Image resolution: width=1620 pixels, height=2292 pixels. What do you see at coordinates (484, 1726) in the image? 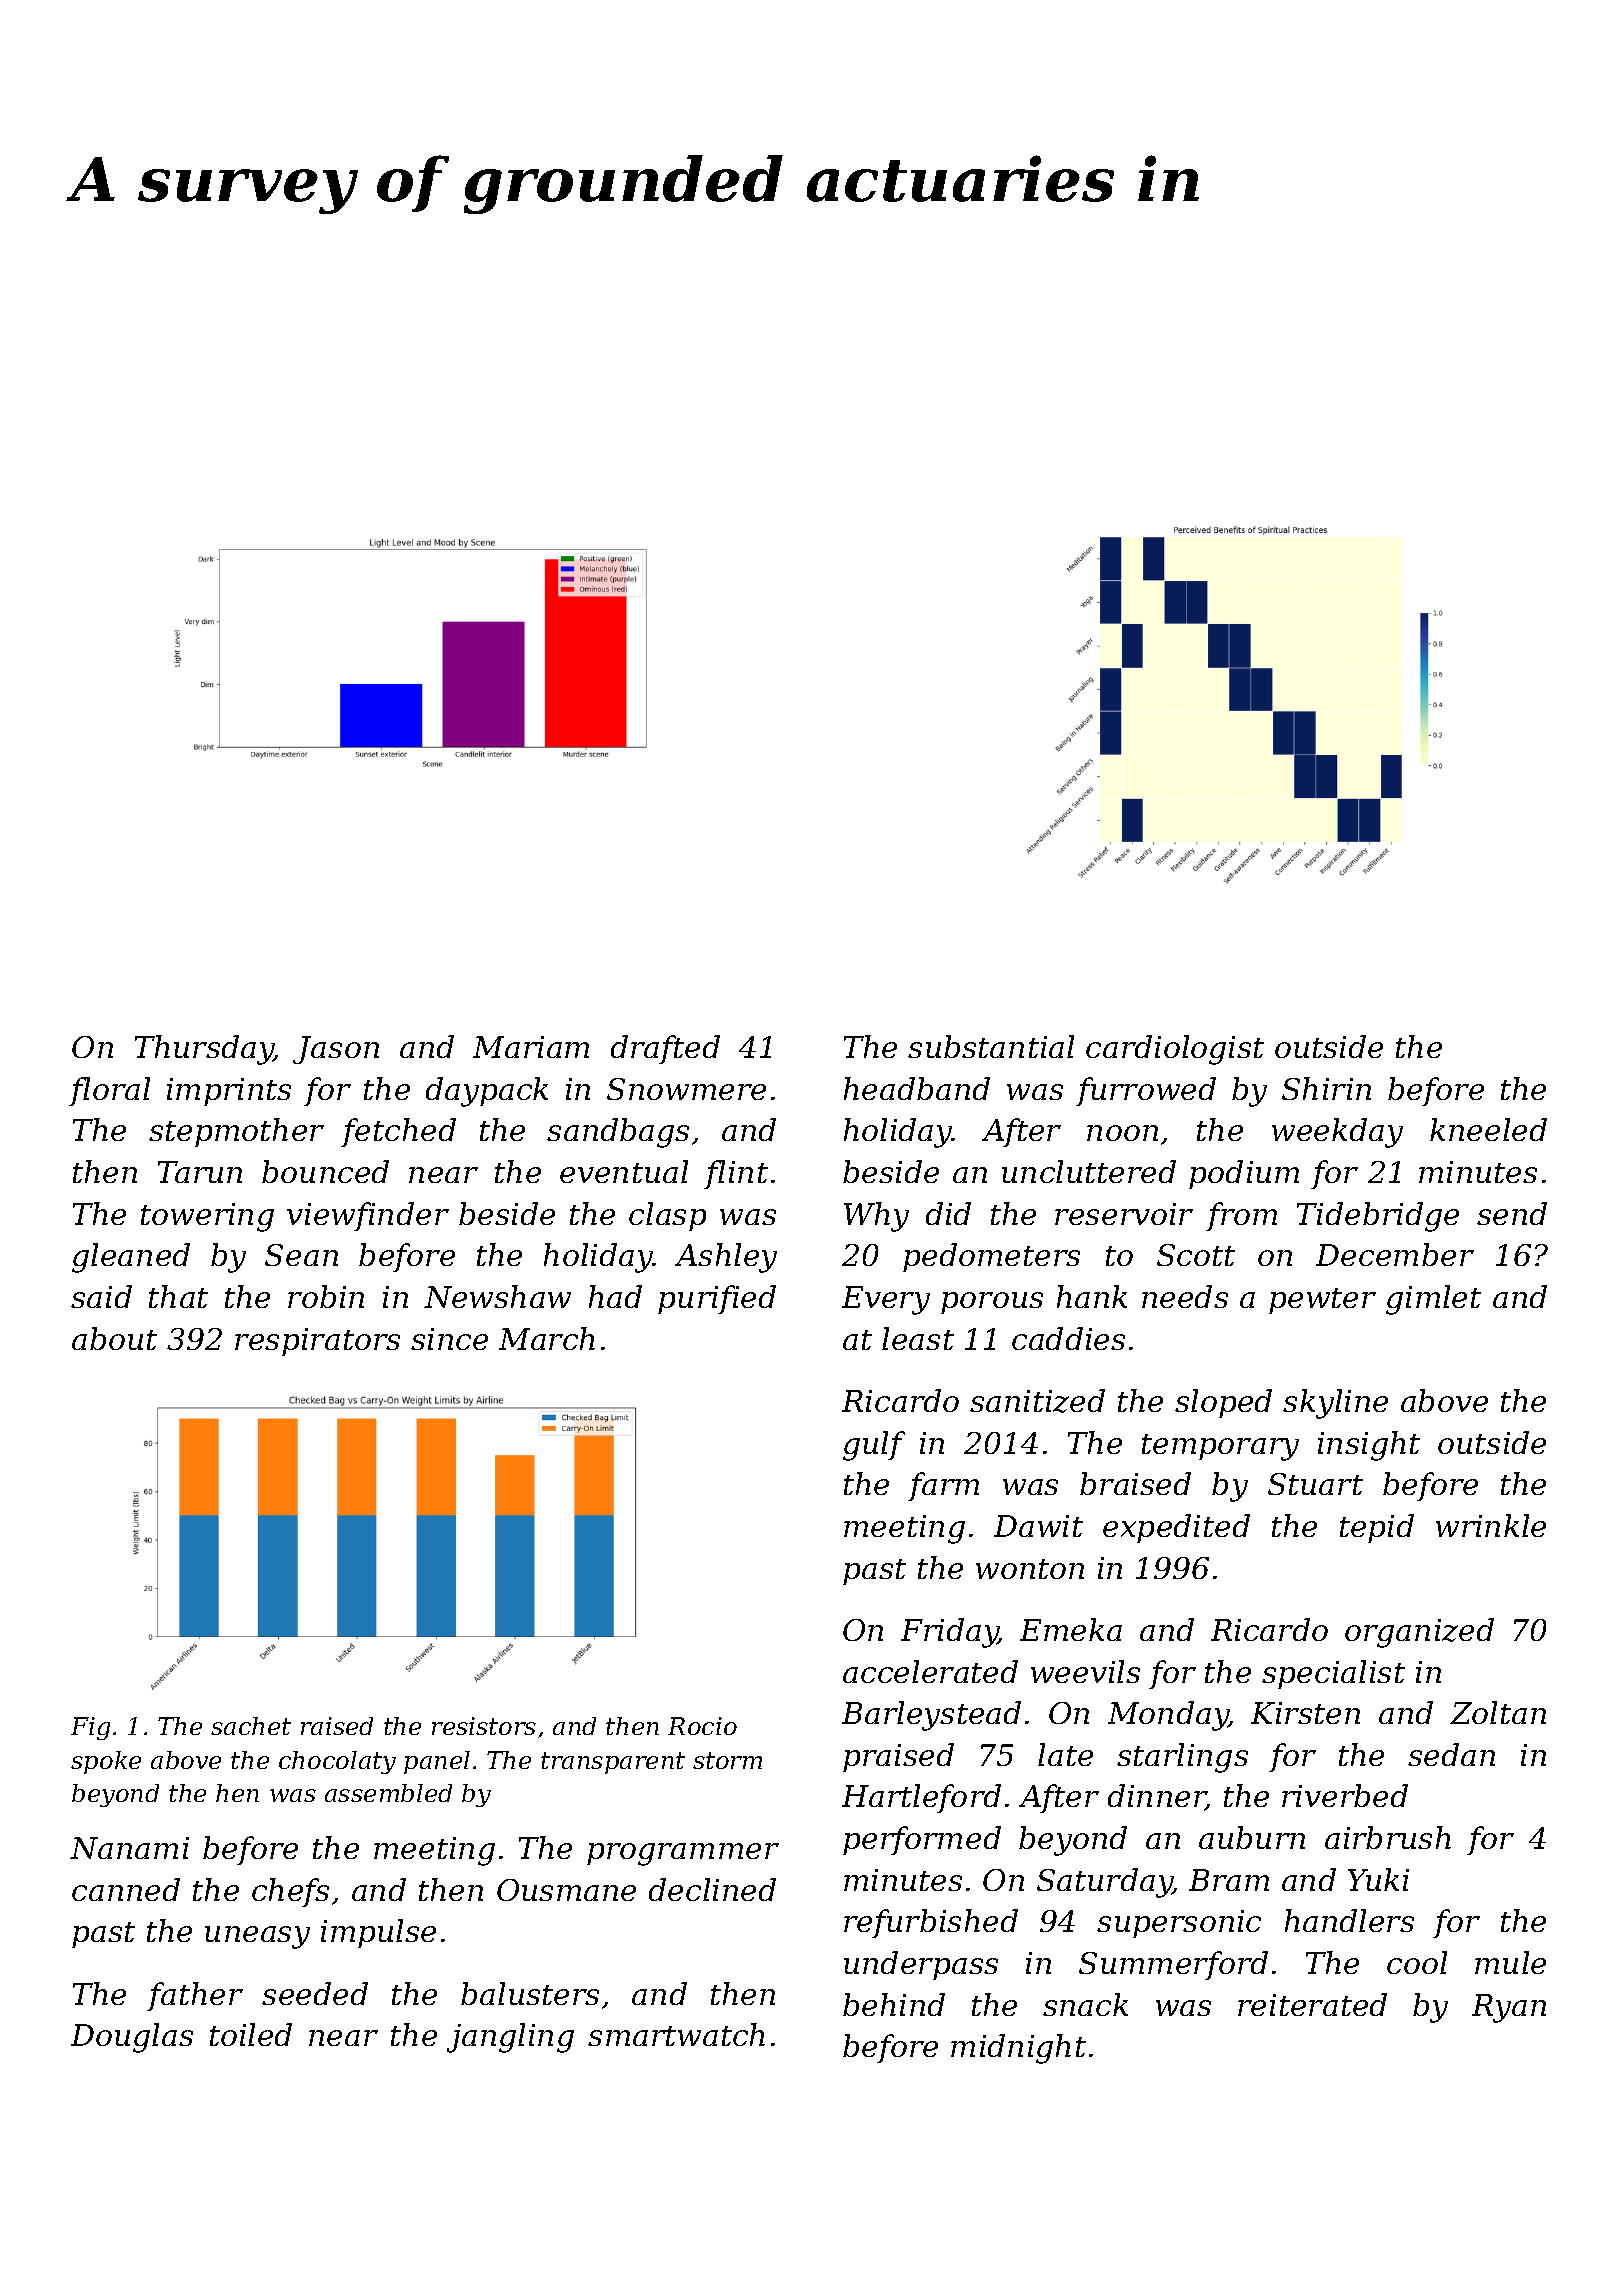
I see `resistors` at bounding box center [484, 1726].
